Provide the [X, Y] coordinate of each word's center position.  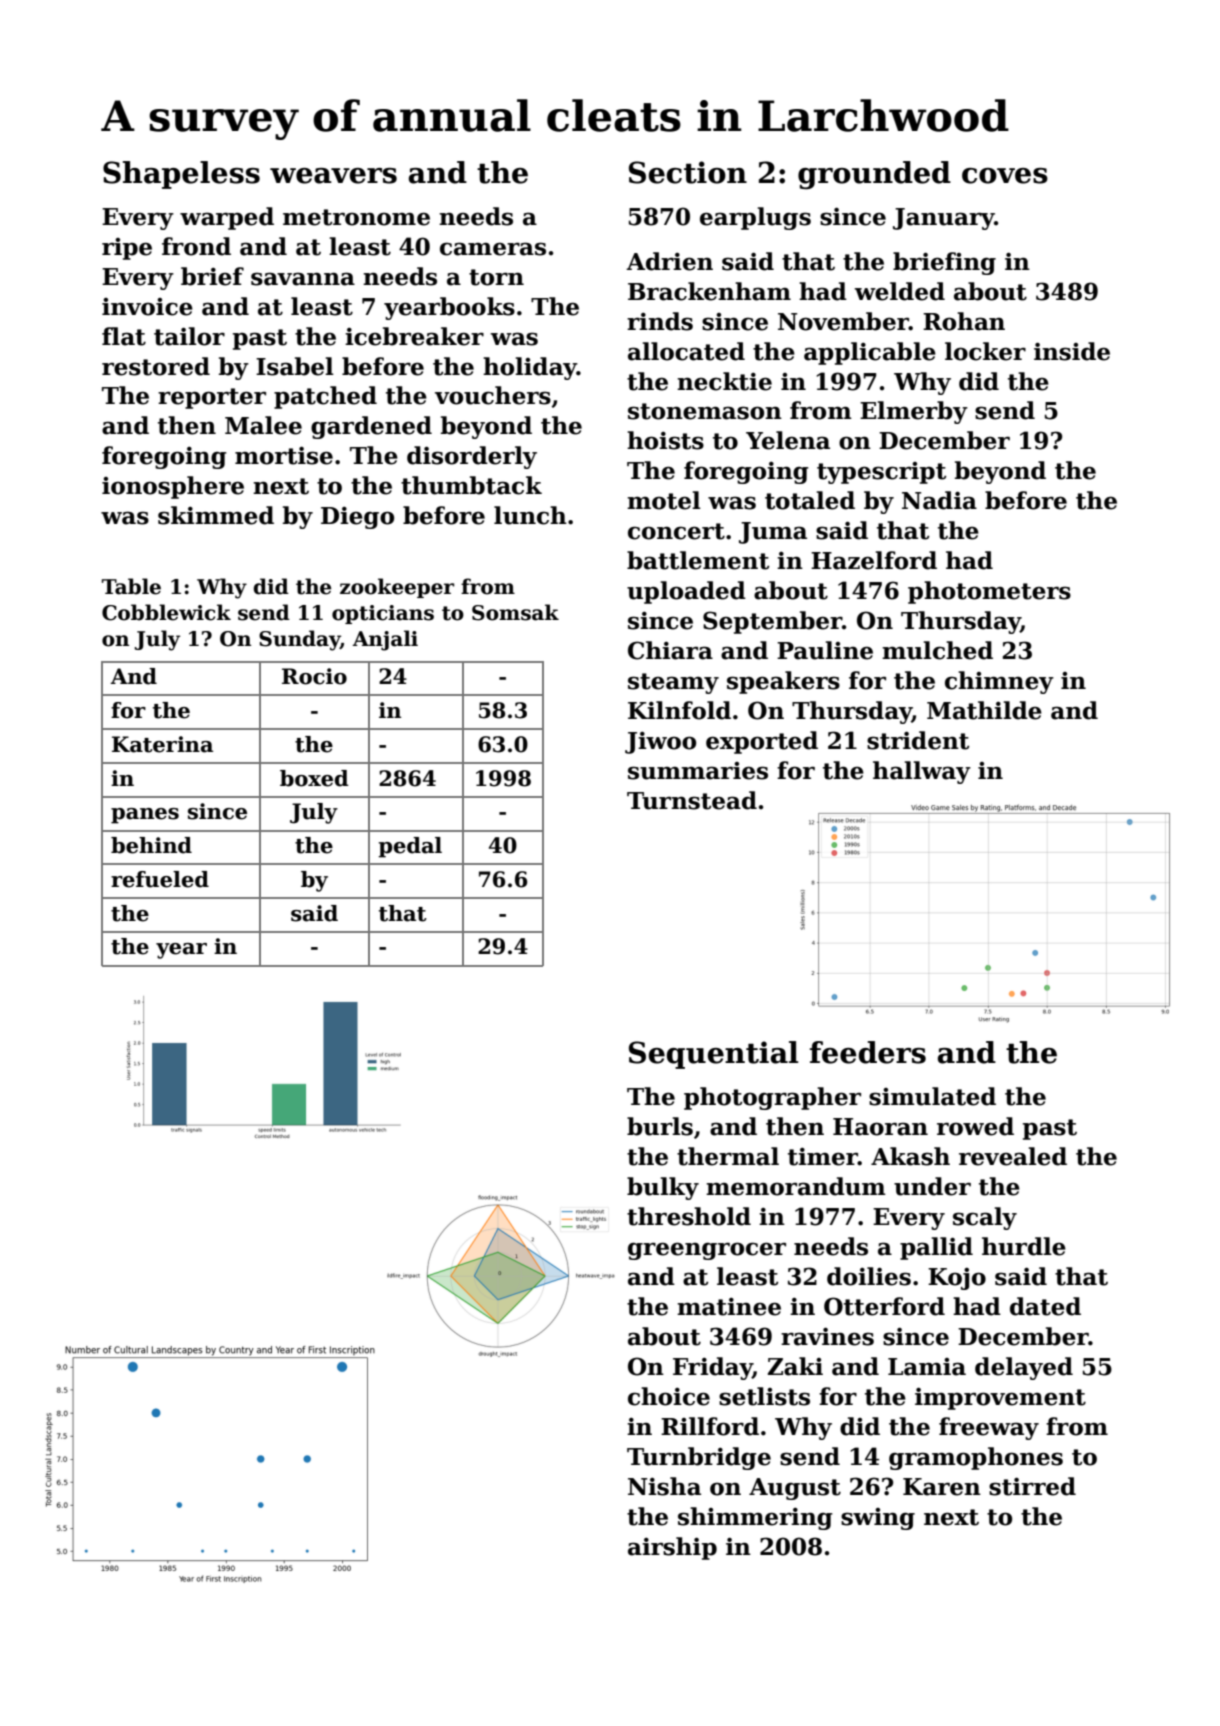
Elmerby [914, 412]
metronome [356, 217]
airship [672, 1548]
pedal [410, 847]
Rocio [314, 676]
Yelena [788, 440]
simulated [932, 1096]
